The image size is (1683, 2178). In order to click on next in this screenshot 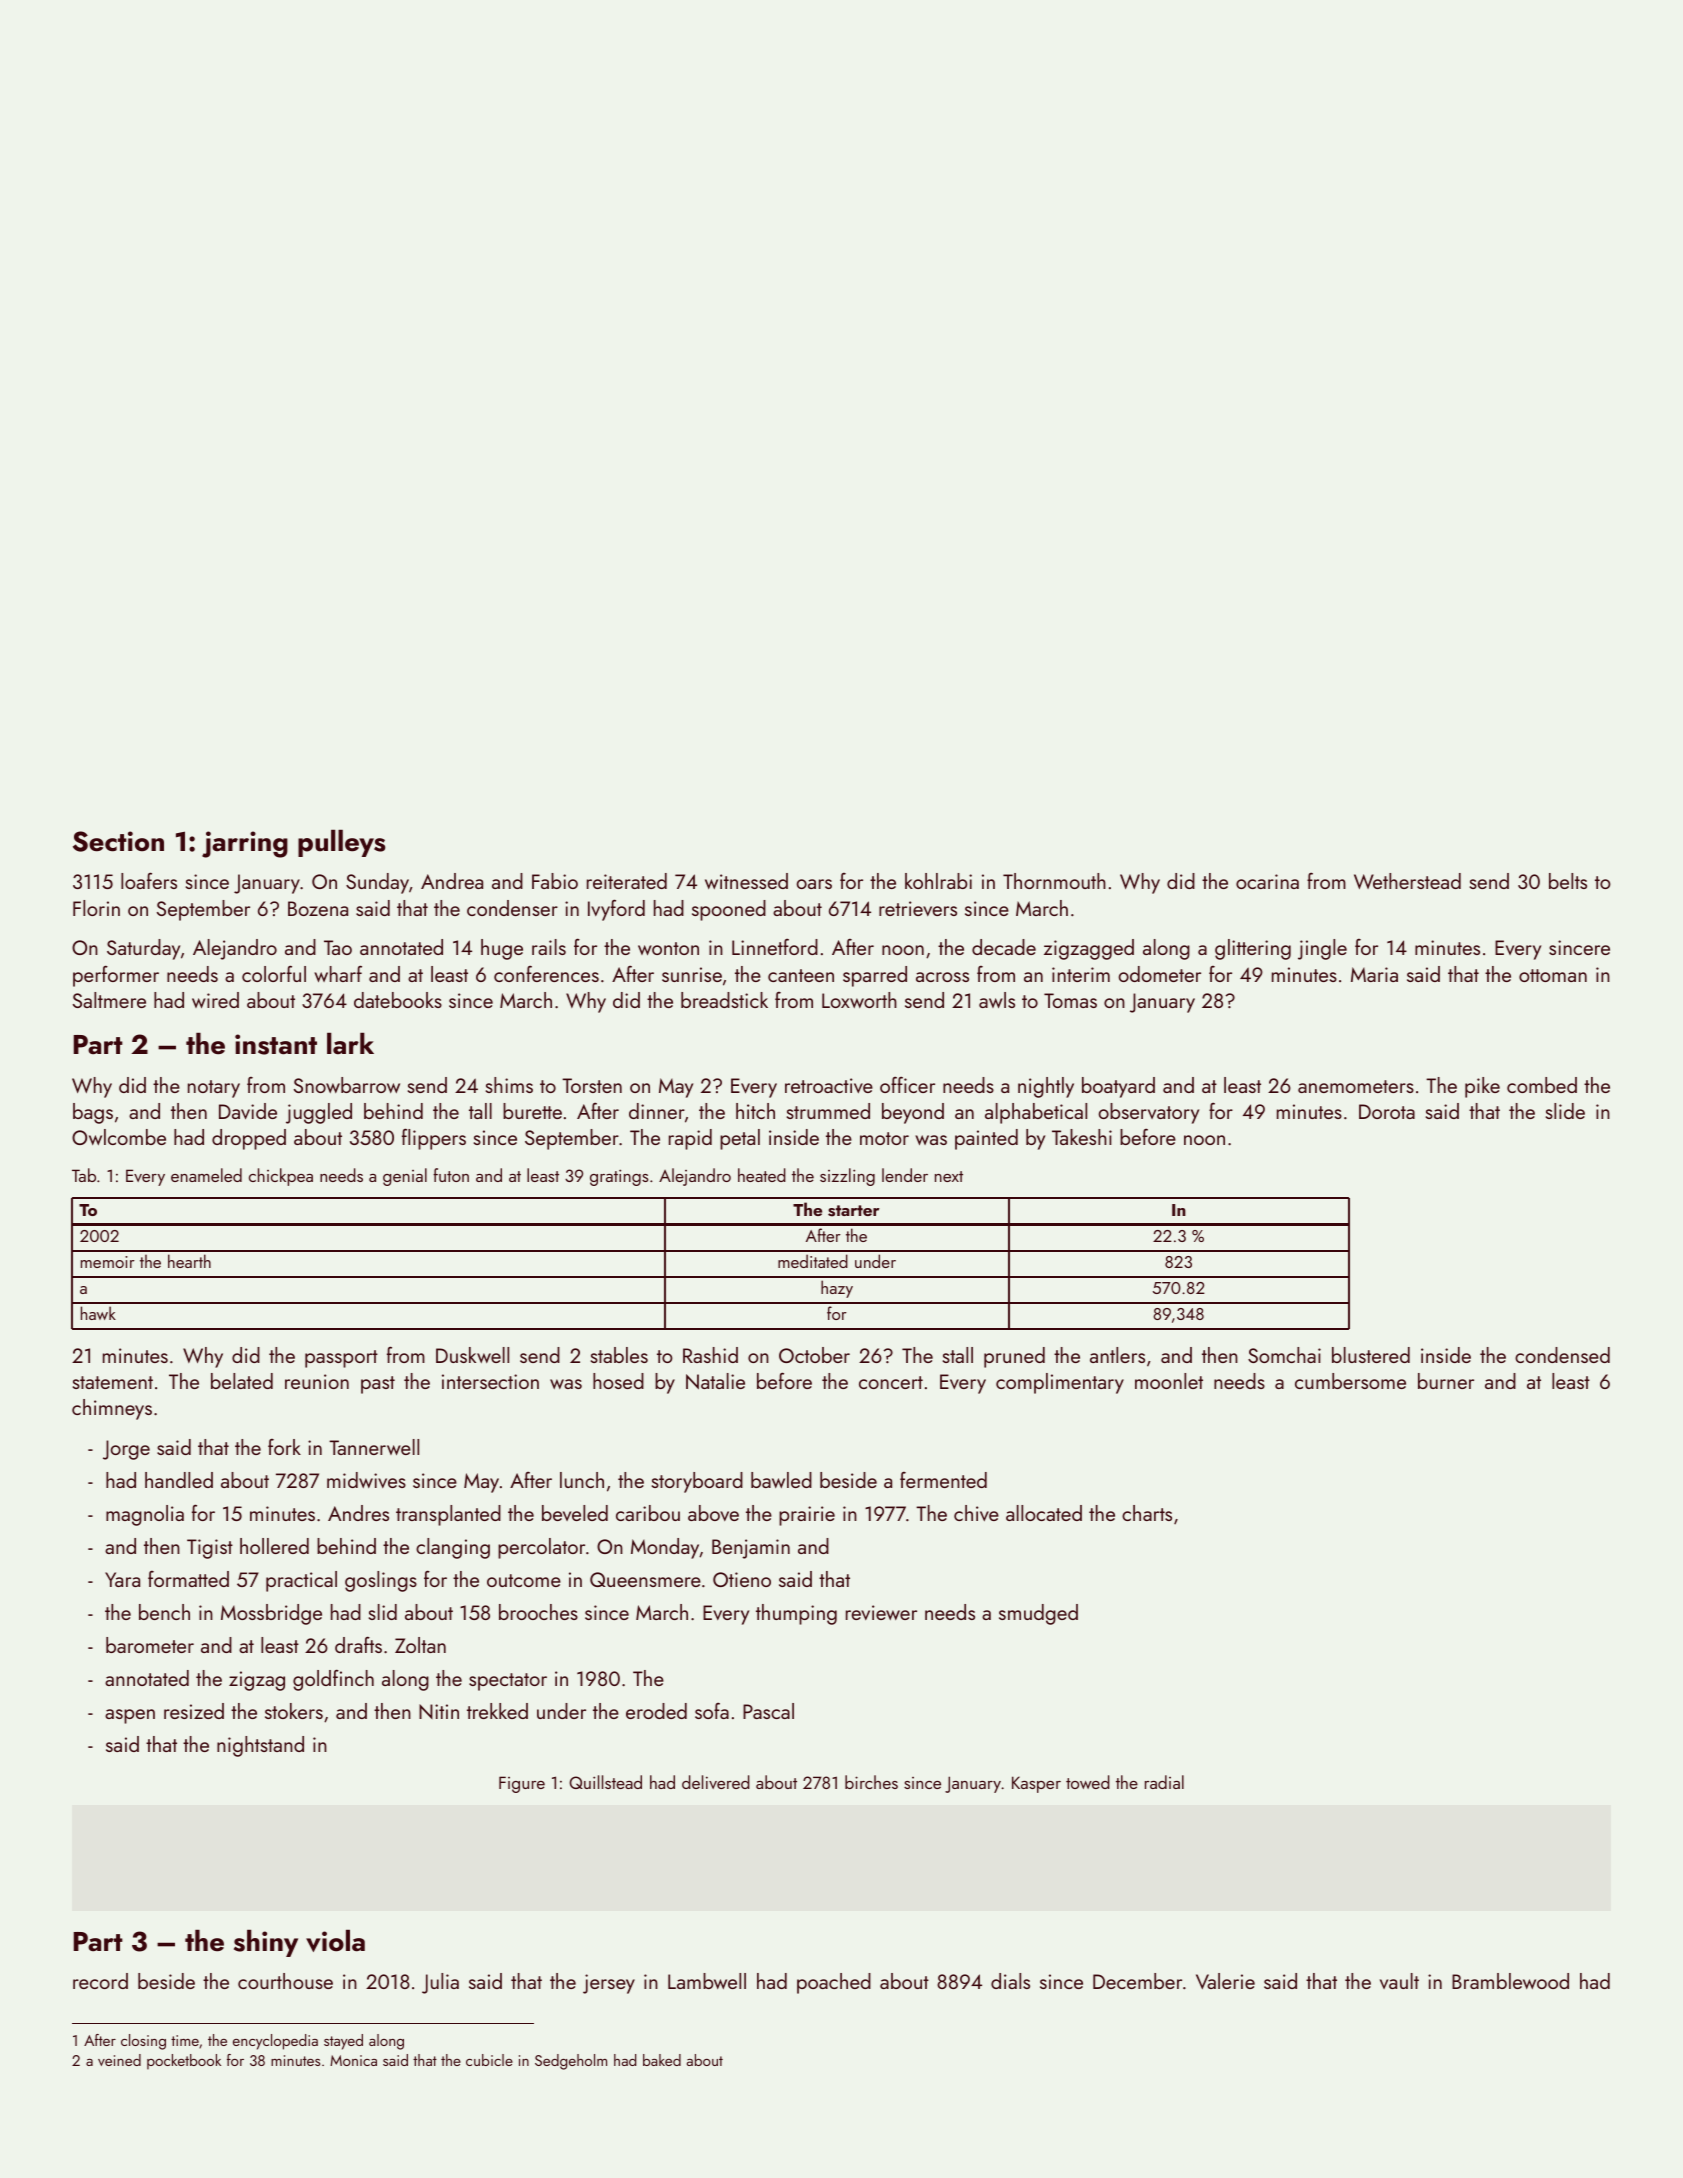, I will do `click(949, 1176)`.
